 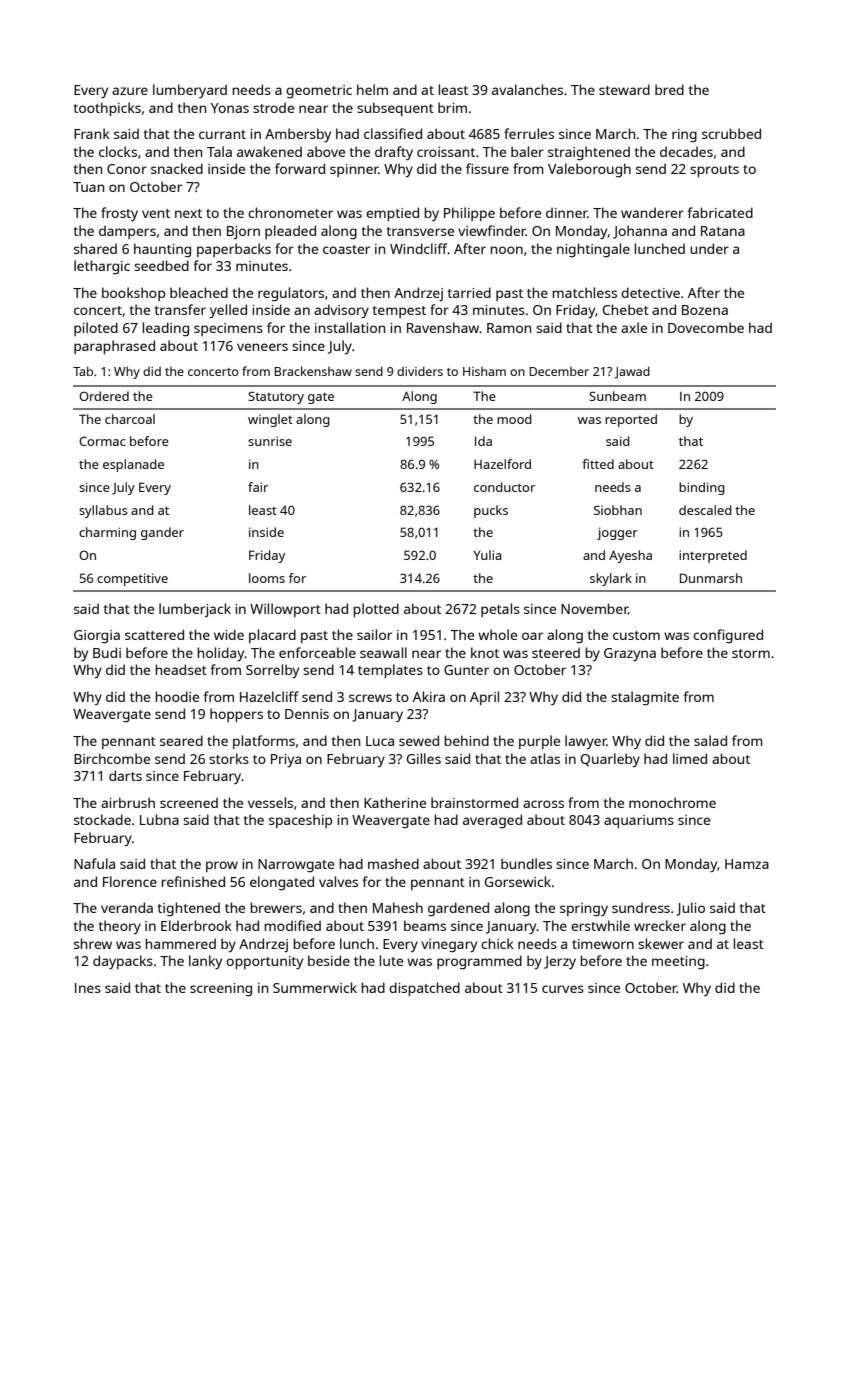 I want to click on piloted, so click(x=96, y=329).
